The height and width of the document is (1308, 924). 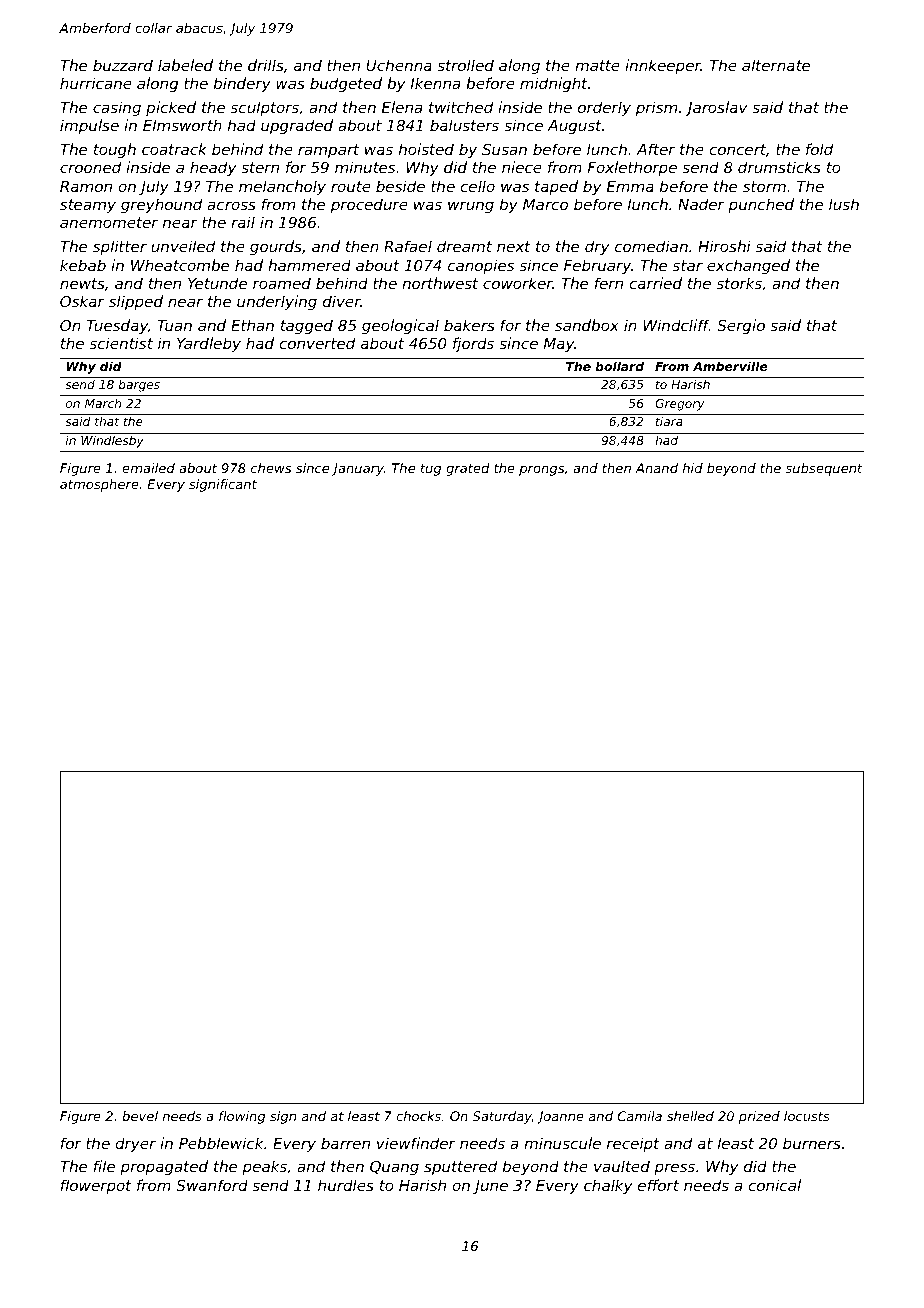 What do you see at coordinates (468, 469) in the document?
I see `grated` at bounding box center [468, 469].
